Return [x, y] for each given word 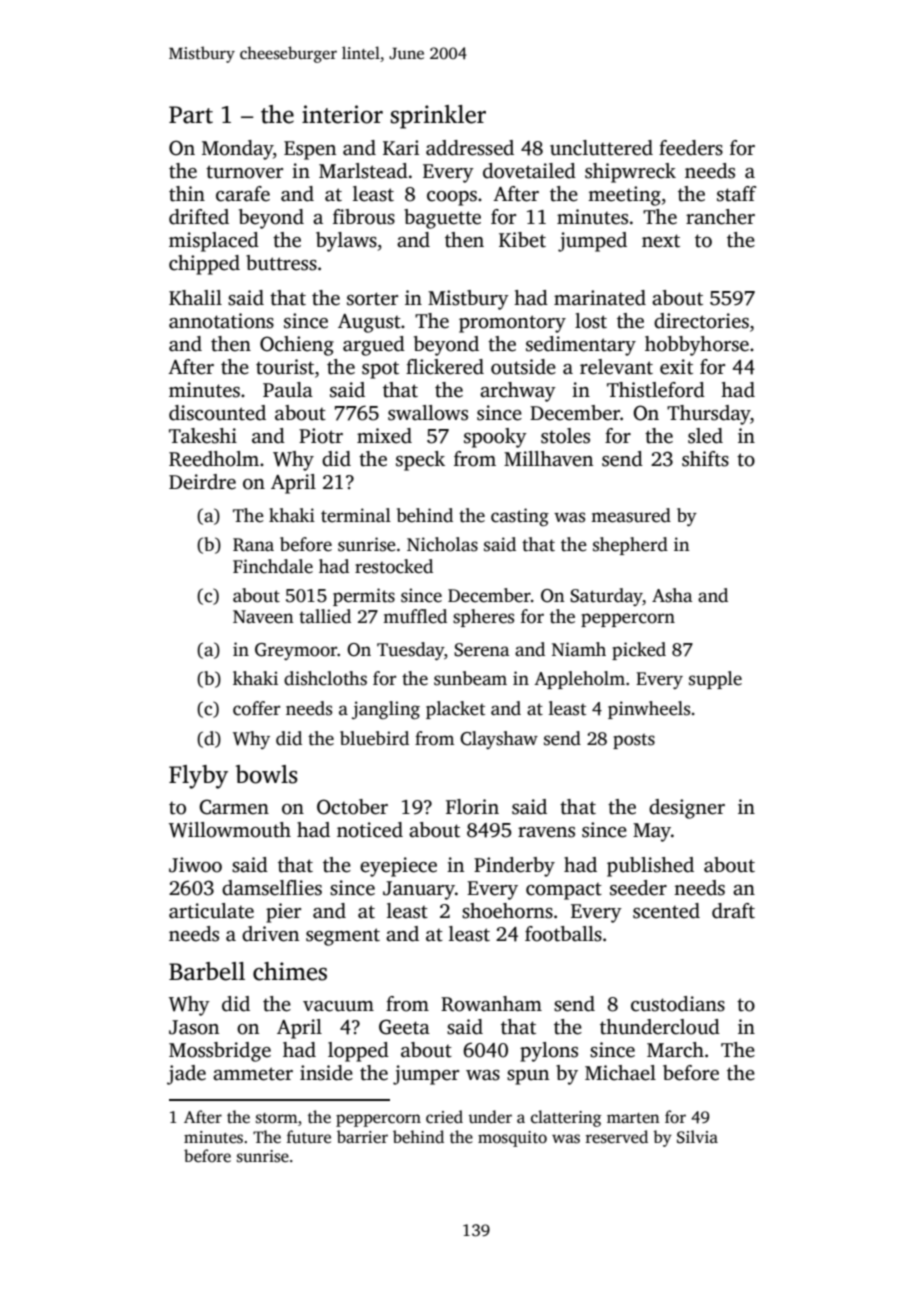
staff [736, 194]
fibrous [364, 217]
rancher [720, 217]
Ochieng [297, 346]
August [369, 323]
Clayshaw [499, 740]
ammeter [253, 1074]
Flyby [198, 777]
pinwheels [649, 710]
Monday [237, 150]
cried [444, 1117]
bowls [267, 774]
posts [634, 741]
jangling [386, 710]
